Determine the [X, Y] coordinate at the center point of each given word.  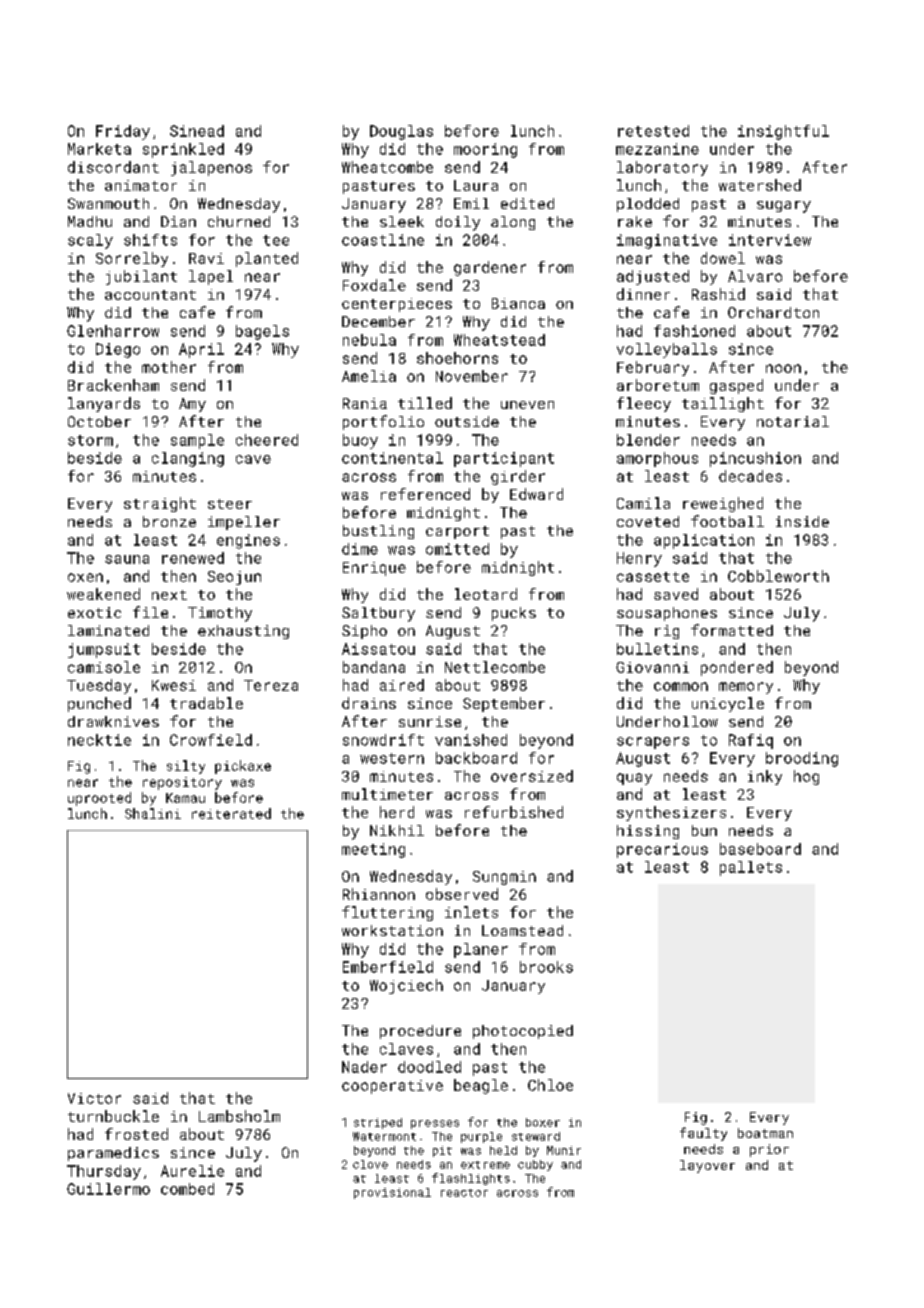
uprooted [99, 799]
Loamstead [522, 930]
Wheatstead [499, 340]
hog [806, 777]
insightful [783, 132]
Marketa [99, 149]
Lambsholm [239, 1116]
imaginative [667, 241]
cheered [267, 440]
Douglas [401, 132]
